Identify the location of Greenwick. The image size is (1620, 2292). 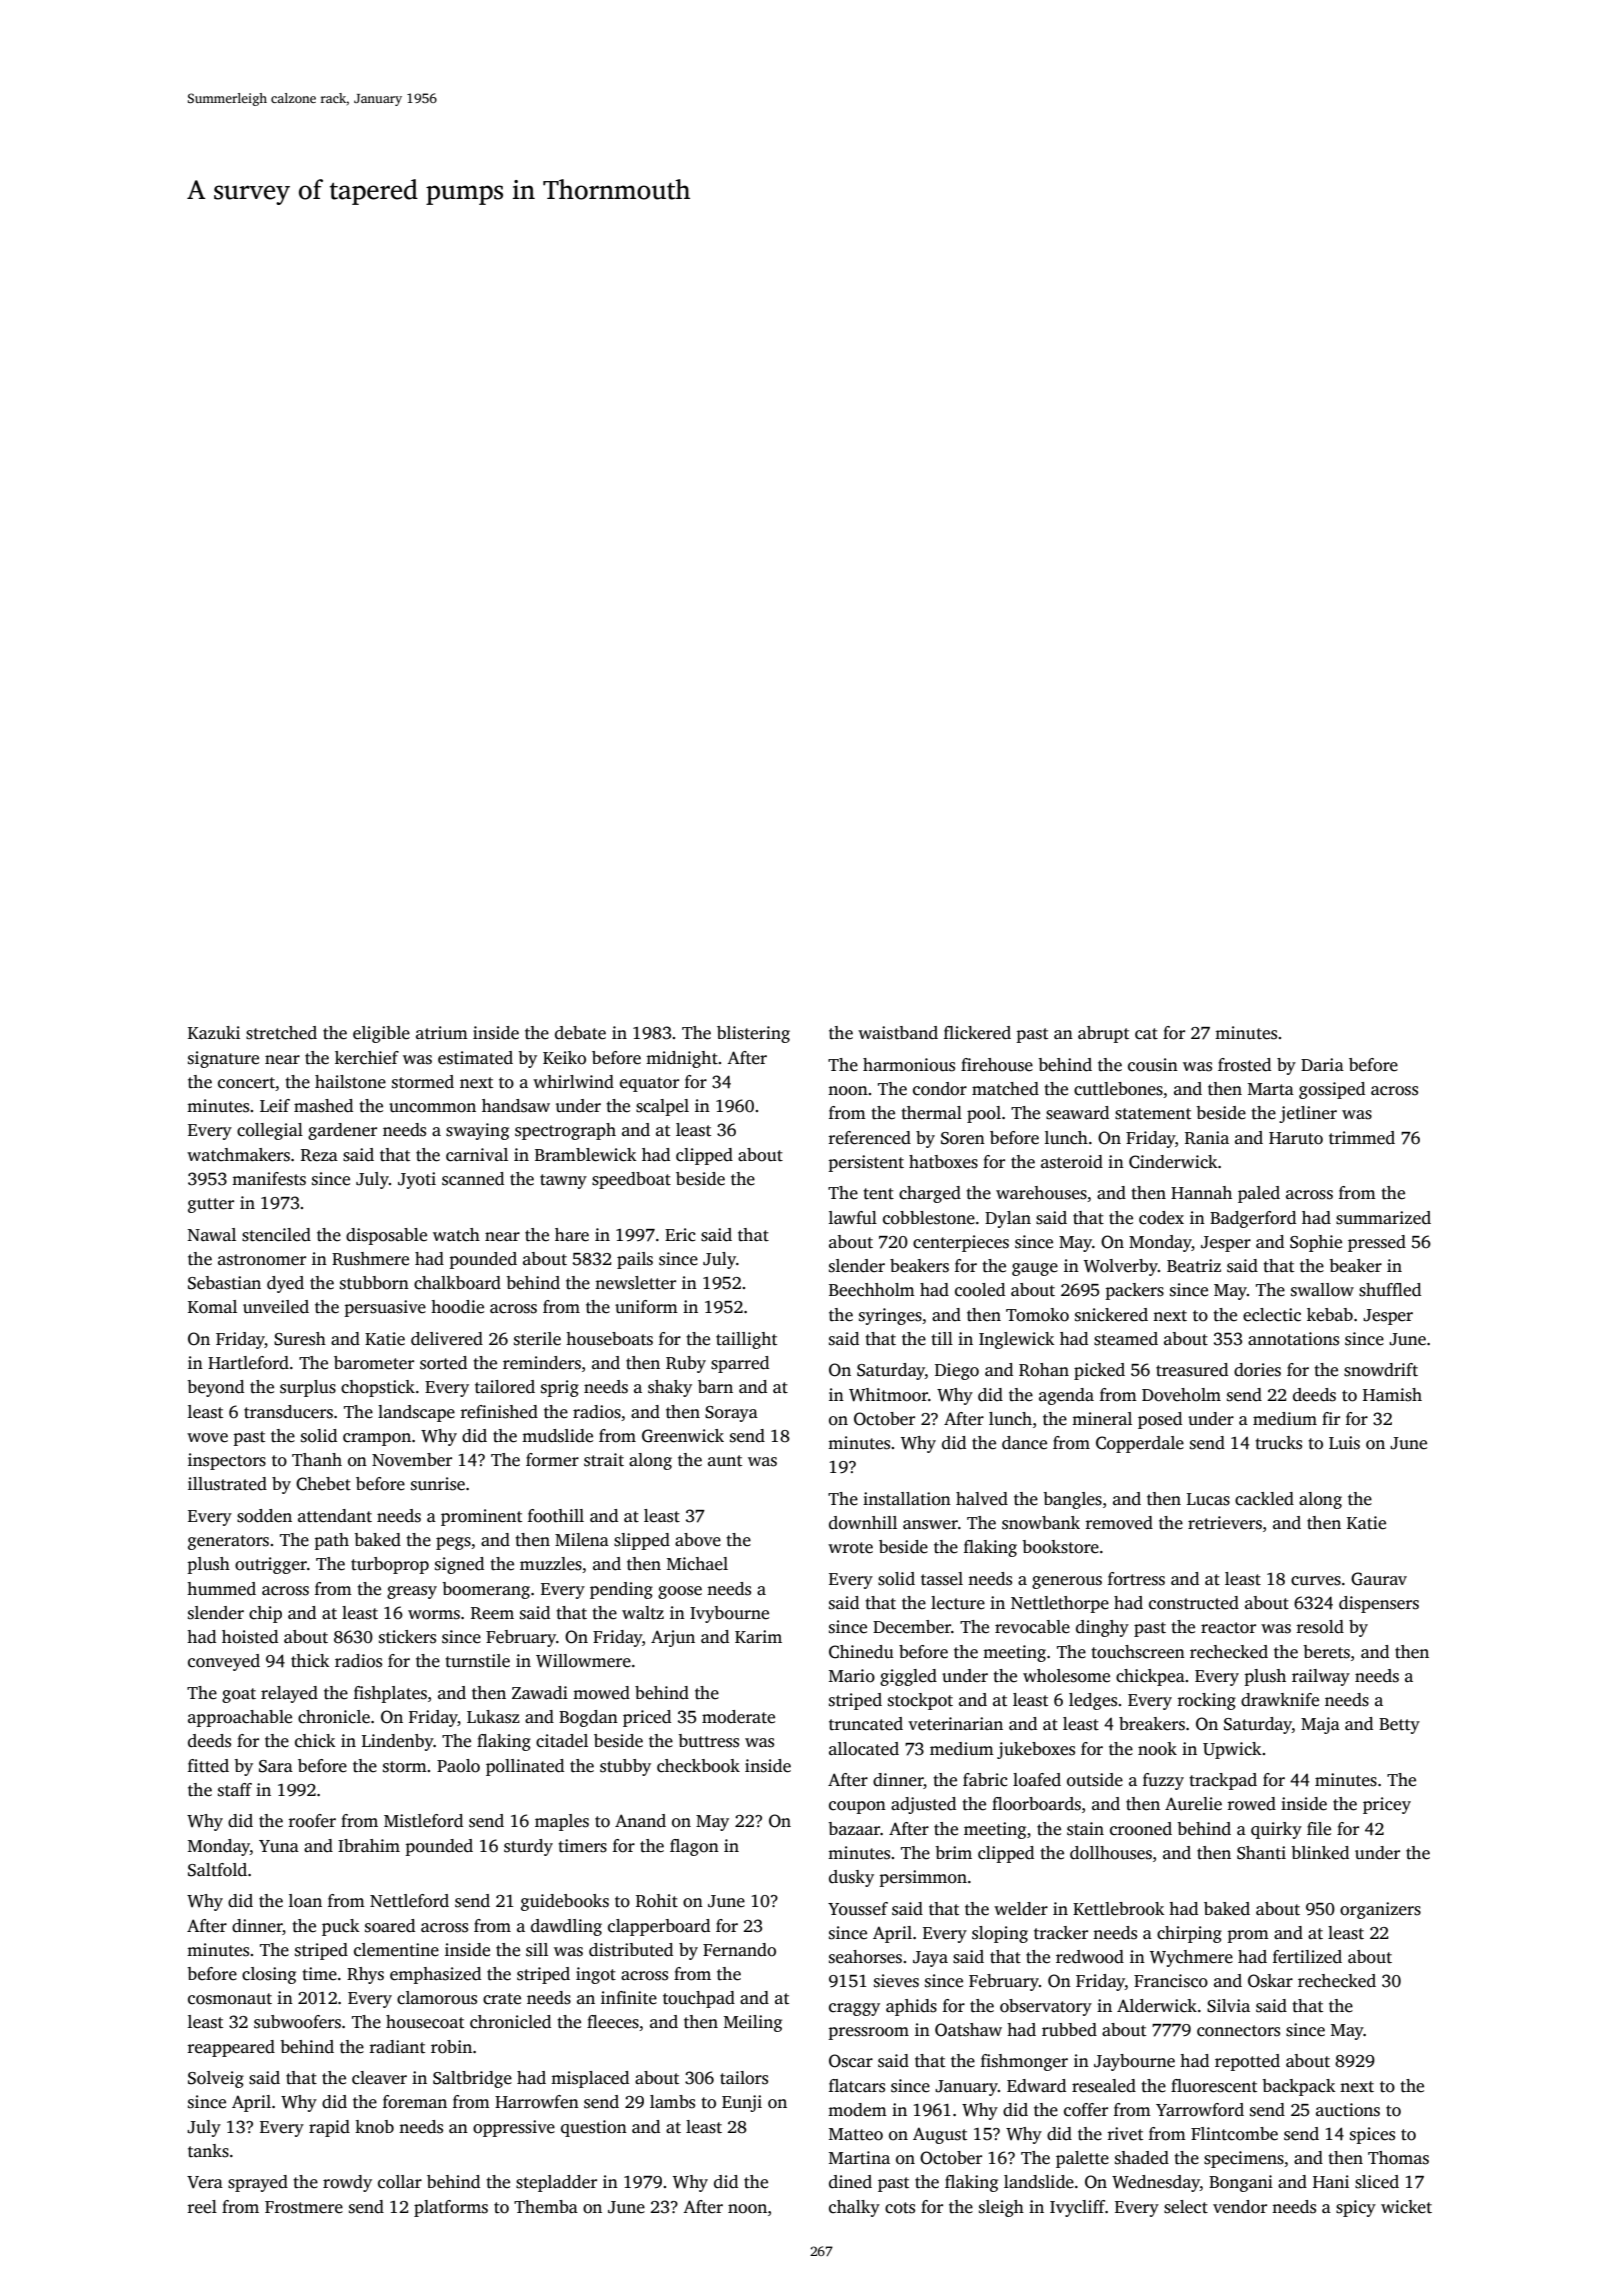
(683, 1436).
